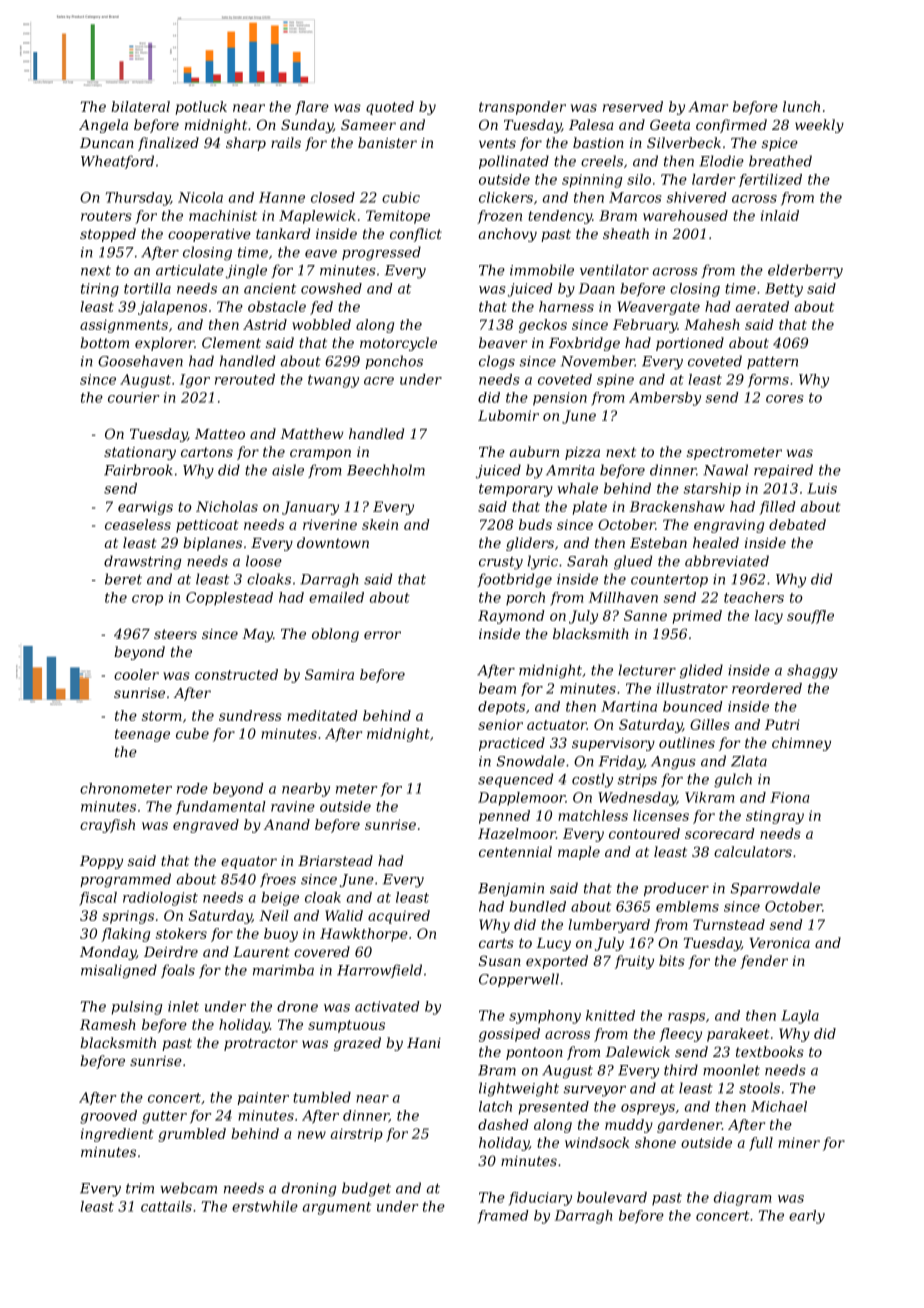 The width and height of the screenshot is (924, 1308). I want to click on boulevard, so click(612, 1197).
